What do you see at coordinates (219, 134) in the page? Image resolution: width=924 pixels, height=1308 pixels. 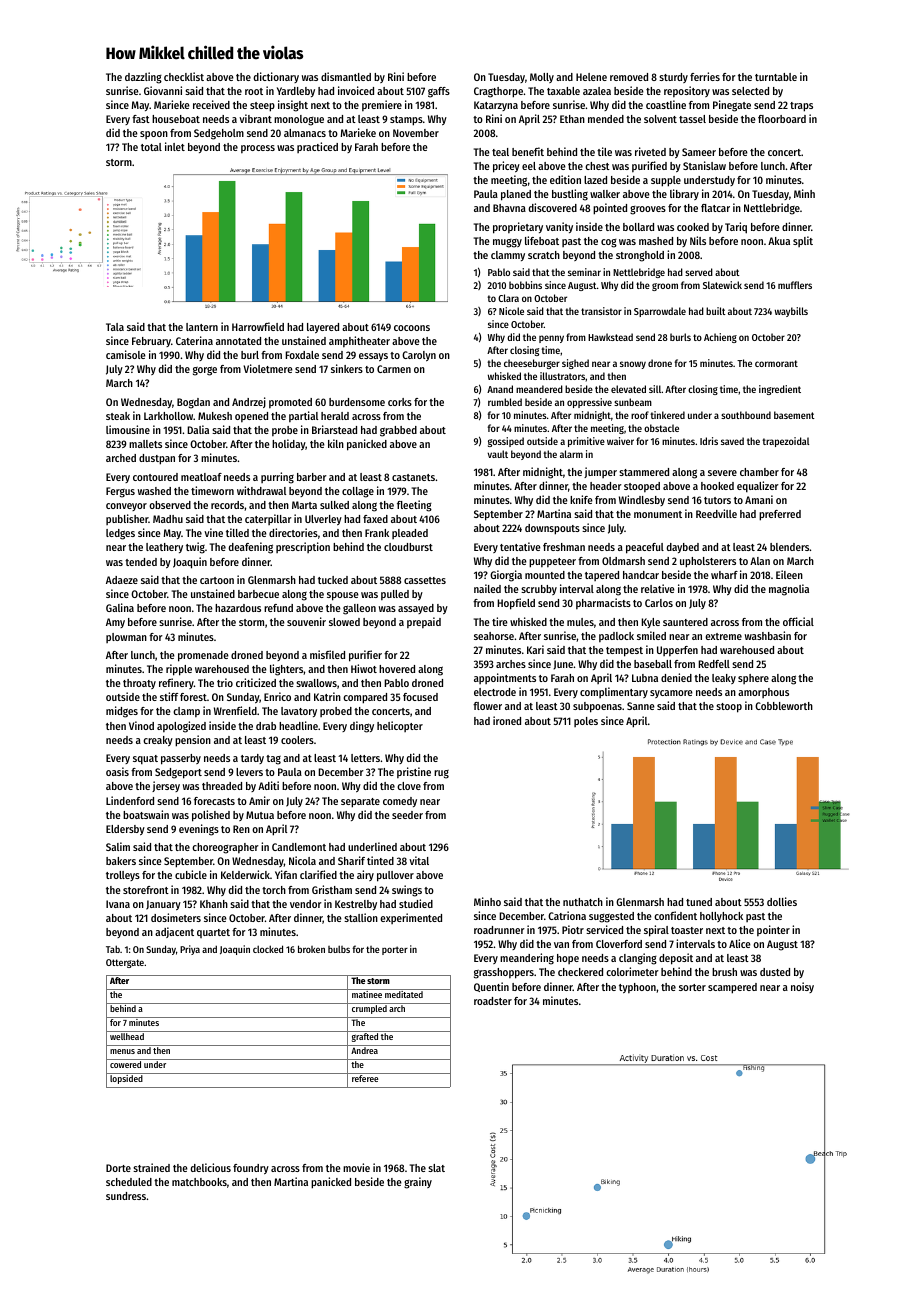 I see `Sedgeholm` at bounding box center [219, 134].
